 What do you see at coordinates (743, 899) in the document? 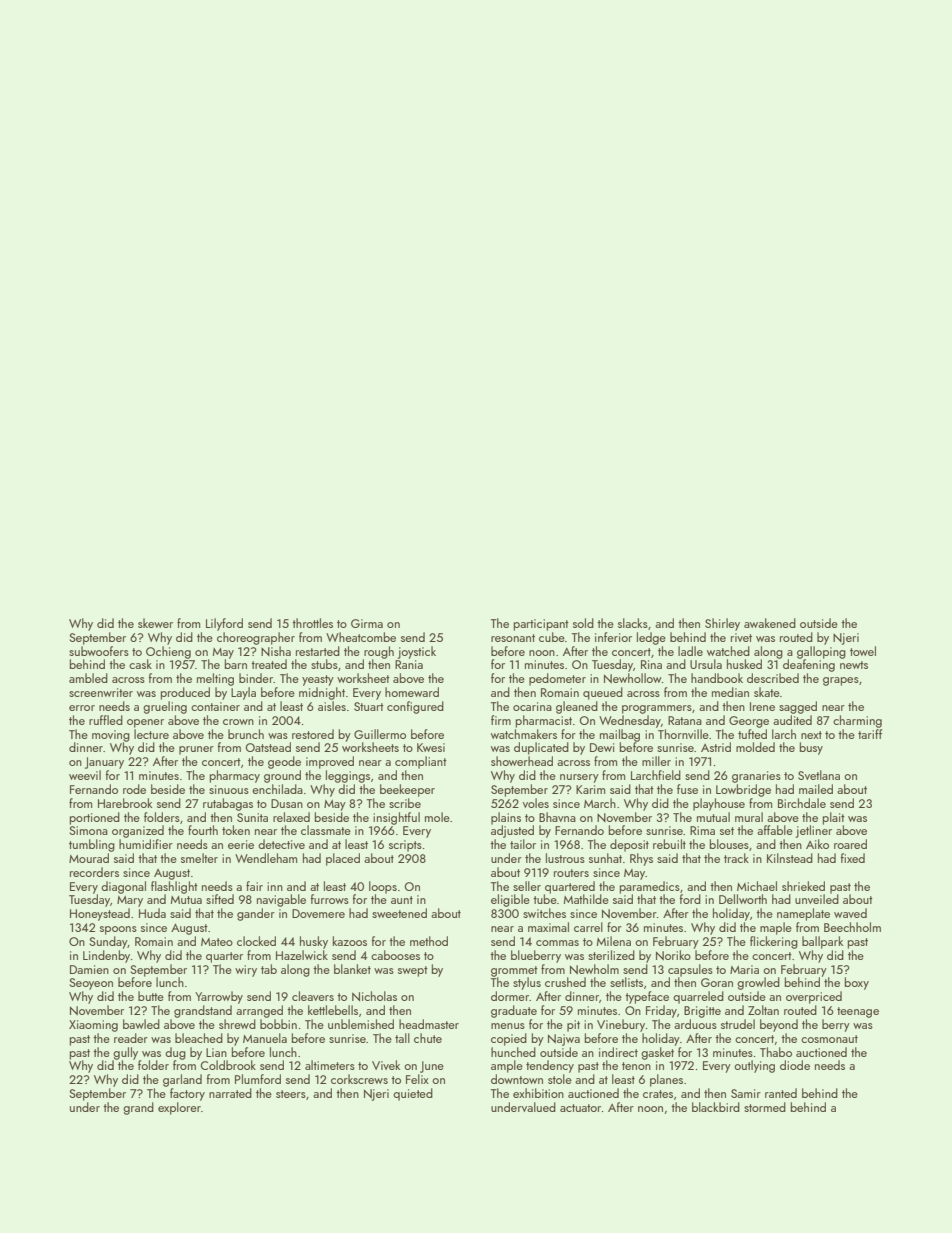
I see `Dellworth` at bounding box center [743, 899].
